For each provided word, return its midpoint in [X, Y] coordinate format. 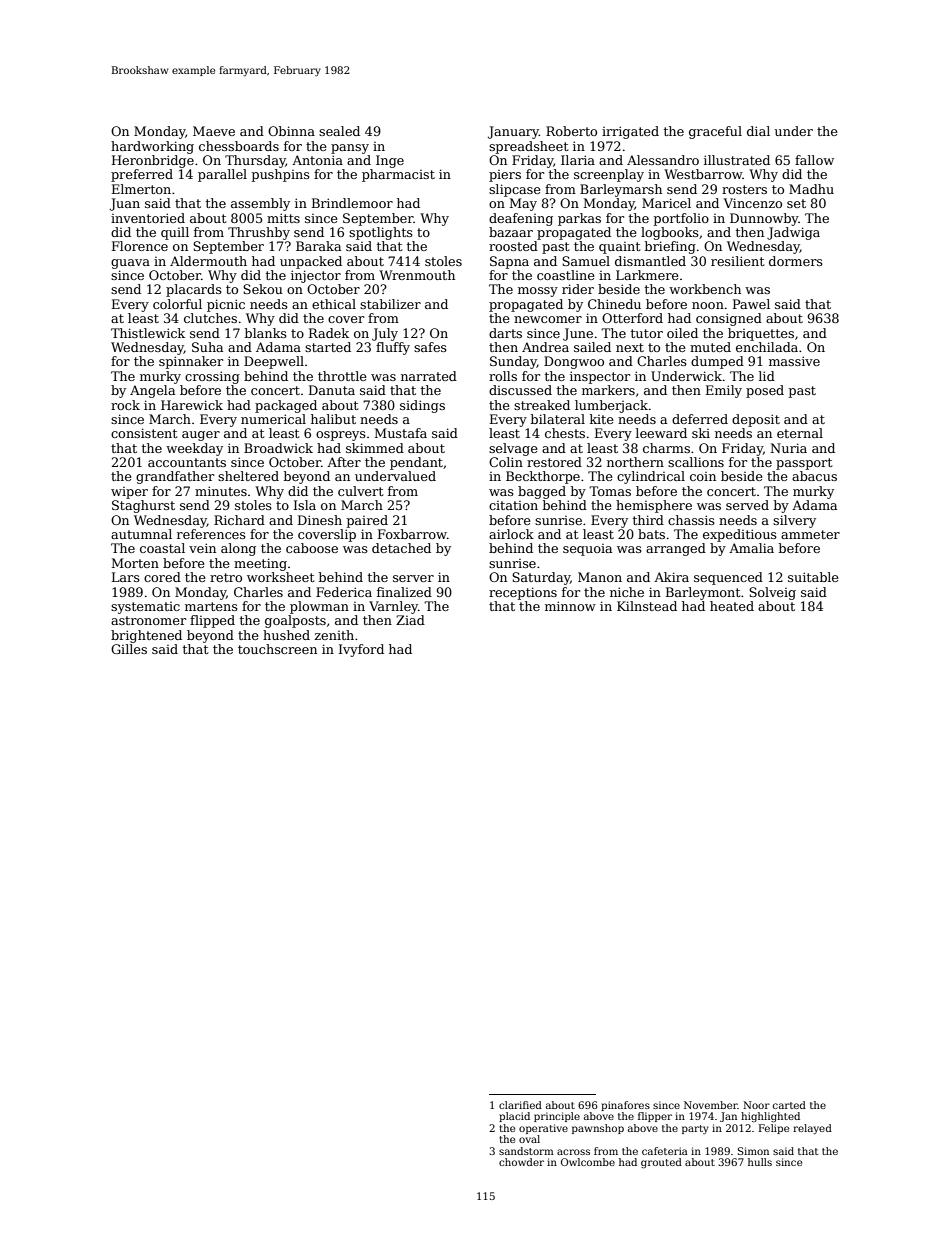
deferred [700, 419]
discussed [520, 390]
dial [758, 131]
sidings [422, 406]
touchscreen [277, 649]
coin [703, 476]
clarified [520, 1105]
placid [514, 1117]
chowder [521, 1162]
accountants [187, 462]
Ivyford [361, 650]
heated [732, 606]
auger [201, 436]
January [513, 132]
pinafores [625, 1106]
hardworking [152, 147]
